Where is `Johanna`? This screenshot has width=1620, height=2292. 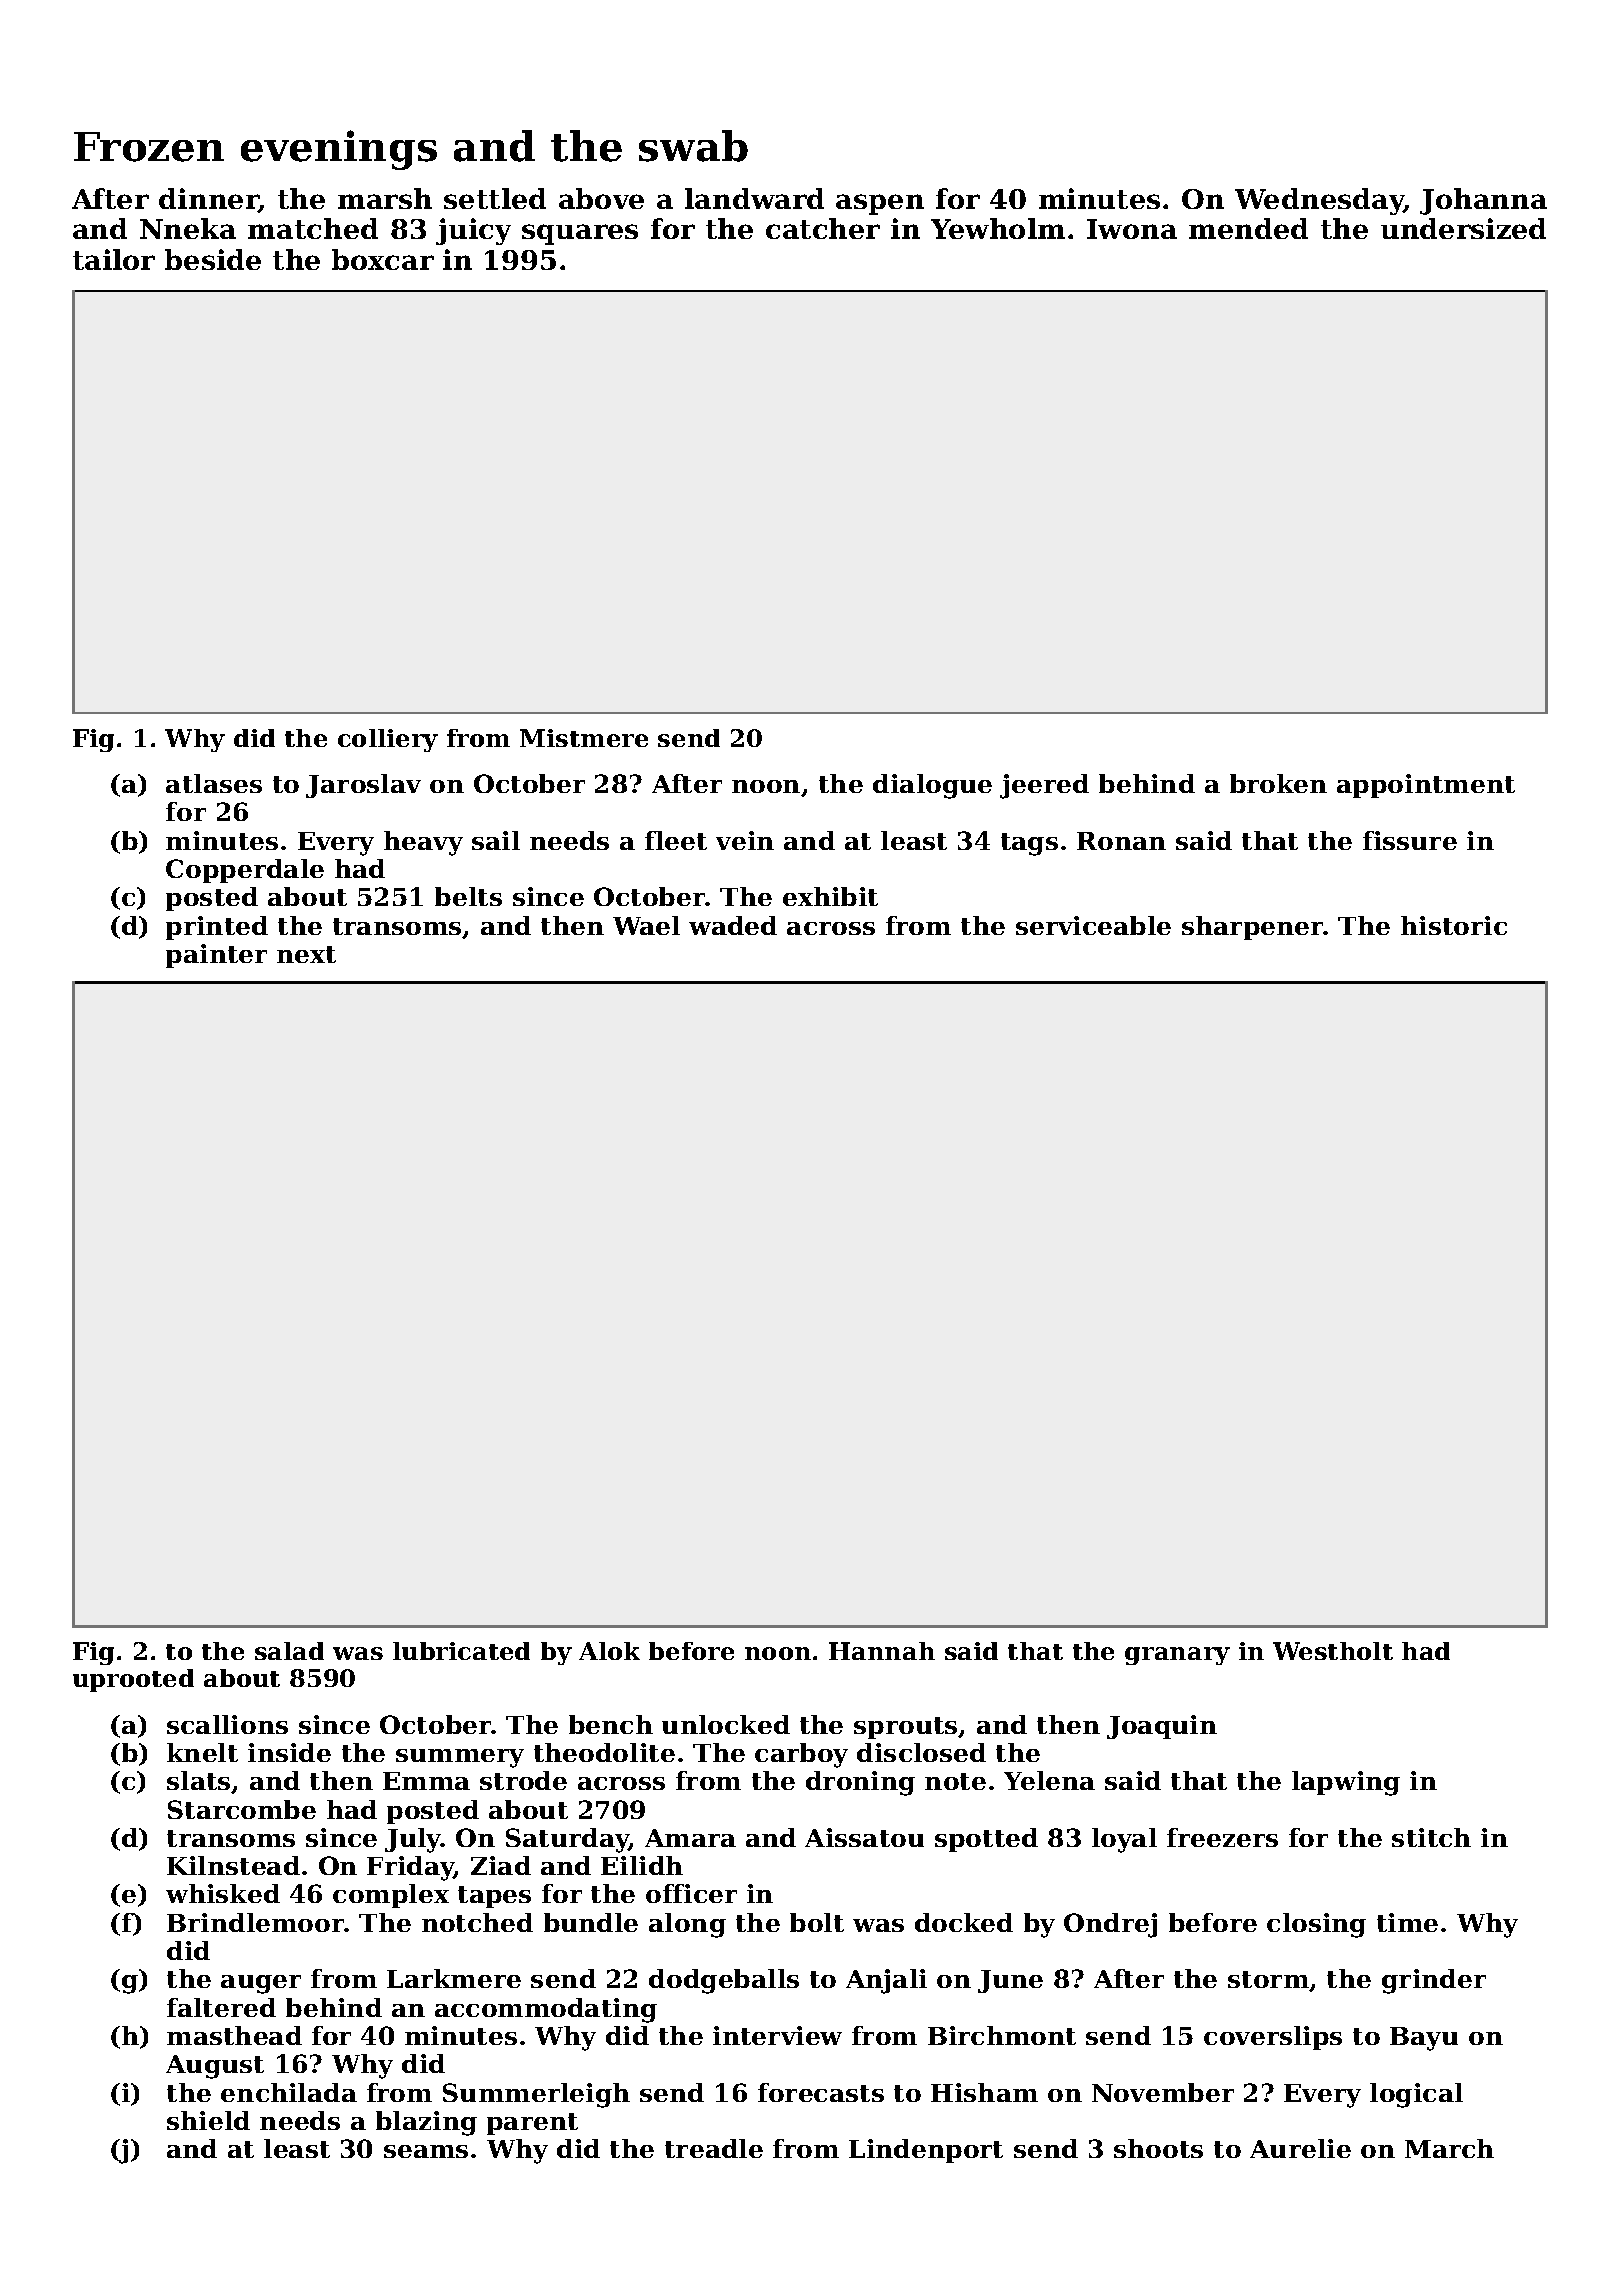 Johanna is located at coordinates (1483, 201).
